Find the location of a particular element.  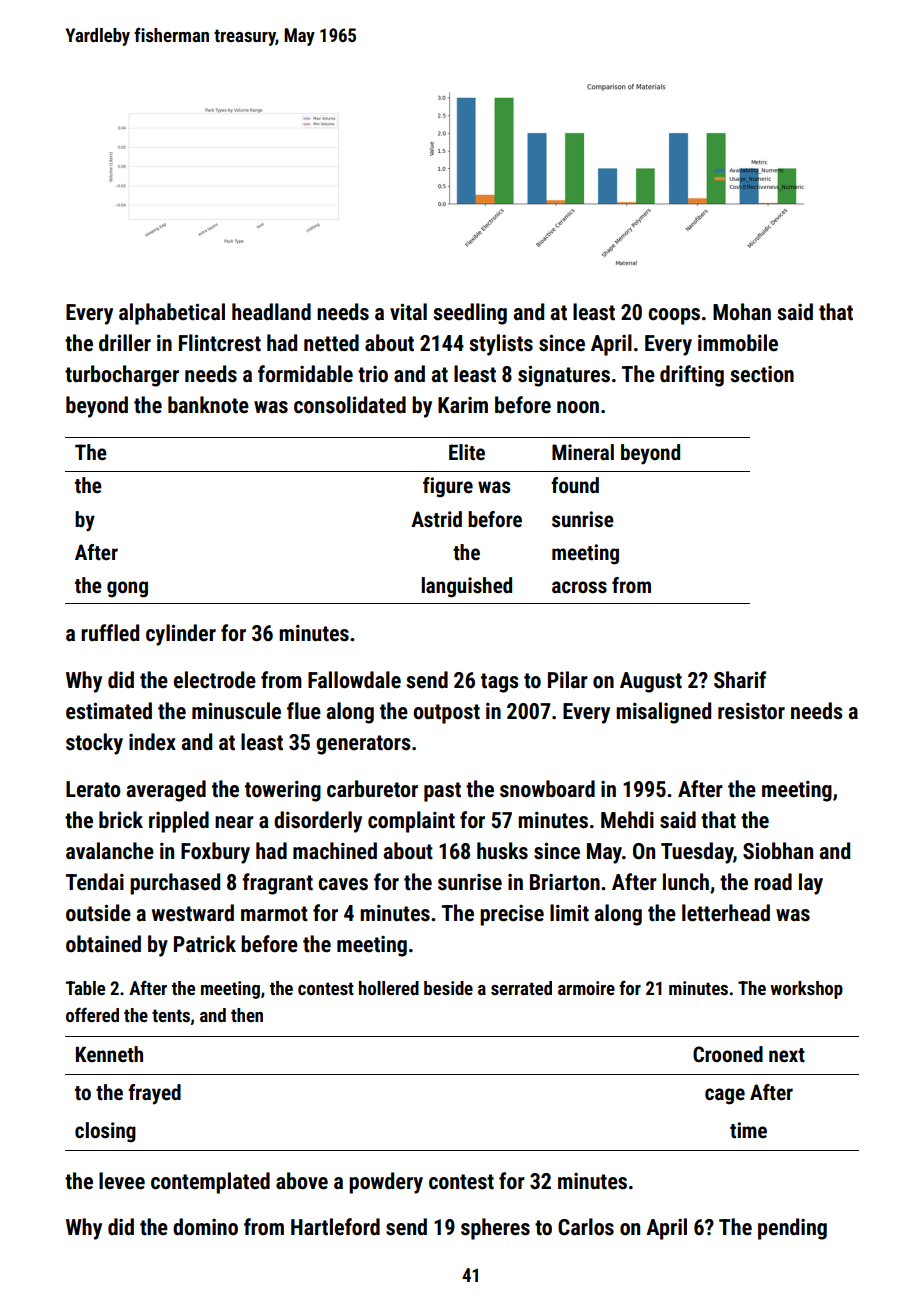

Foxbury is located at coordinates (215, 853).
